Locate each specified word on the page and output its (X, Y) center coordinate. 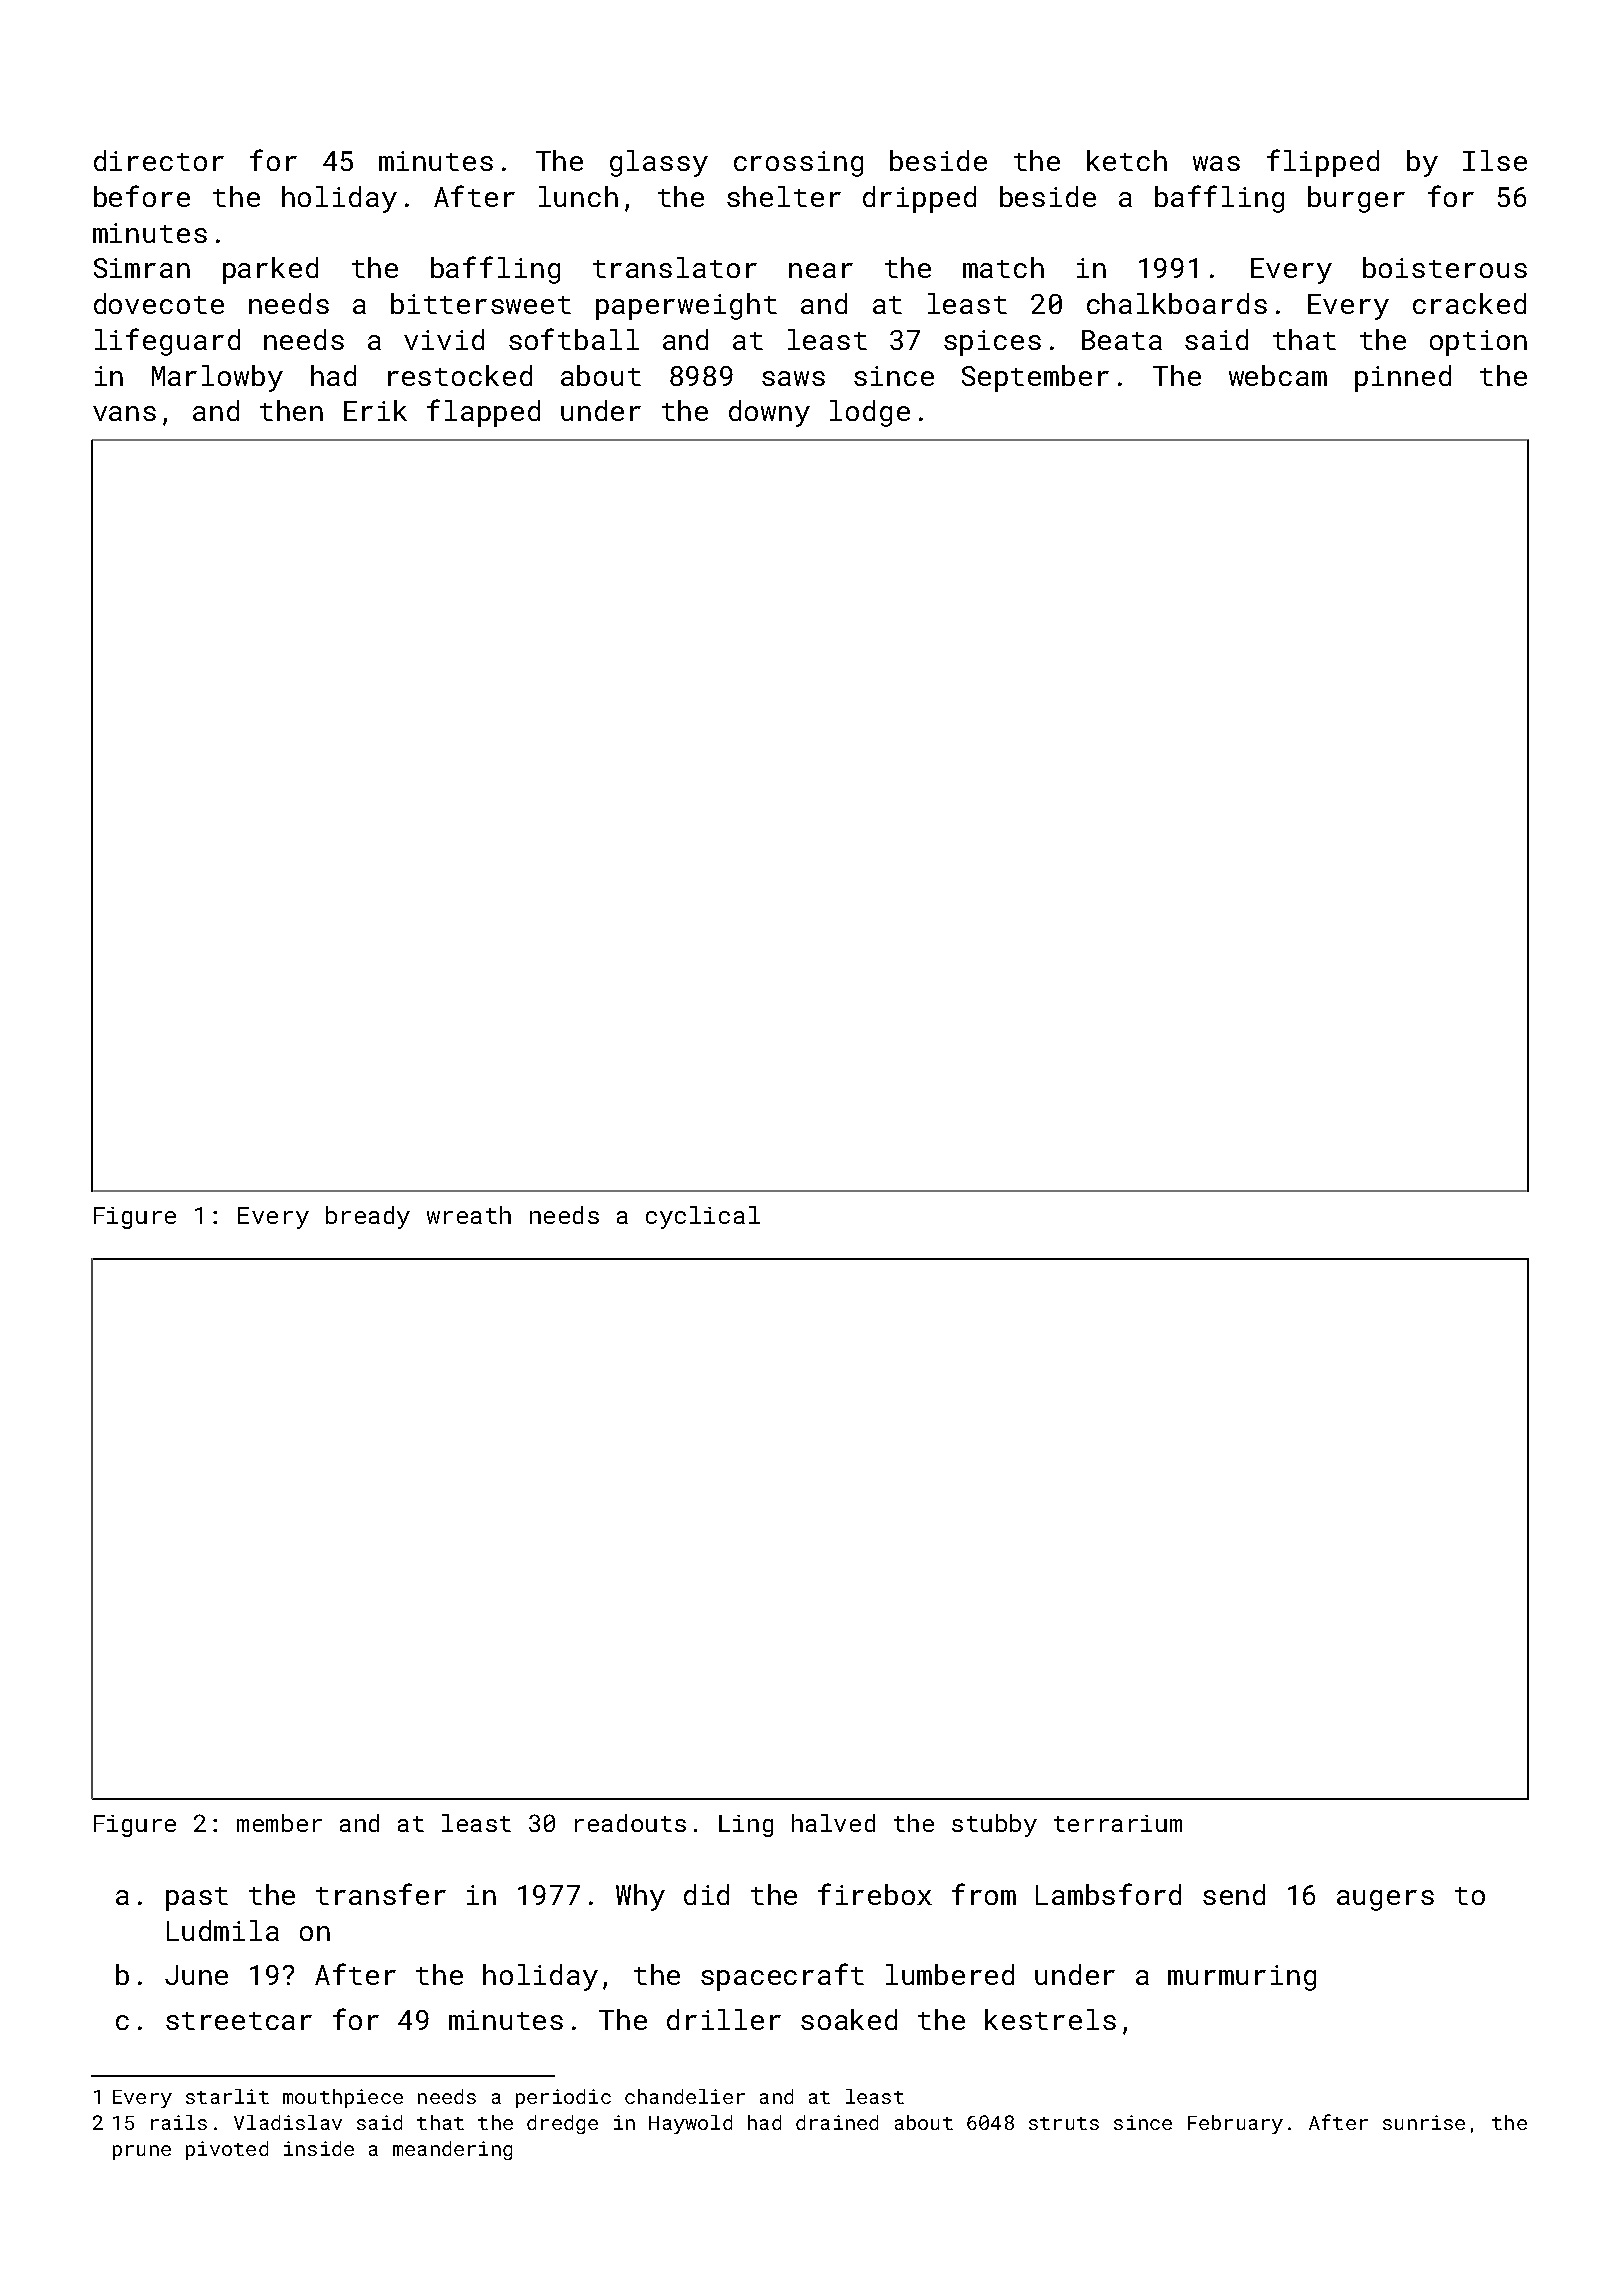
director (159, 160)
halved (833, 1823)
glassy (659, 163)
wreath (469, 1215)
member (279, 1823)
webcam (1278, 375)
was (1216, 163)
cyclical (703, 1217)
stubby (994, 1825)
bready (368, 1217)
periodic (563, 2098)
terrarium (1118, 1823)
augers (1385, 1900)
